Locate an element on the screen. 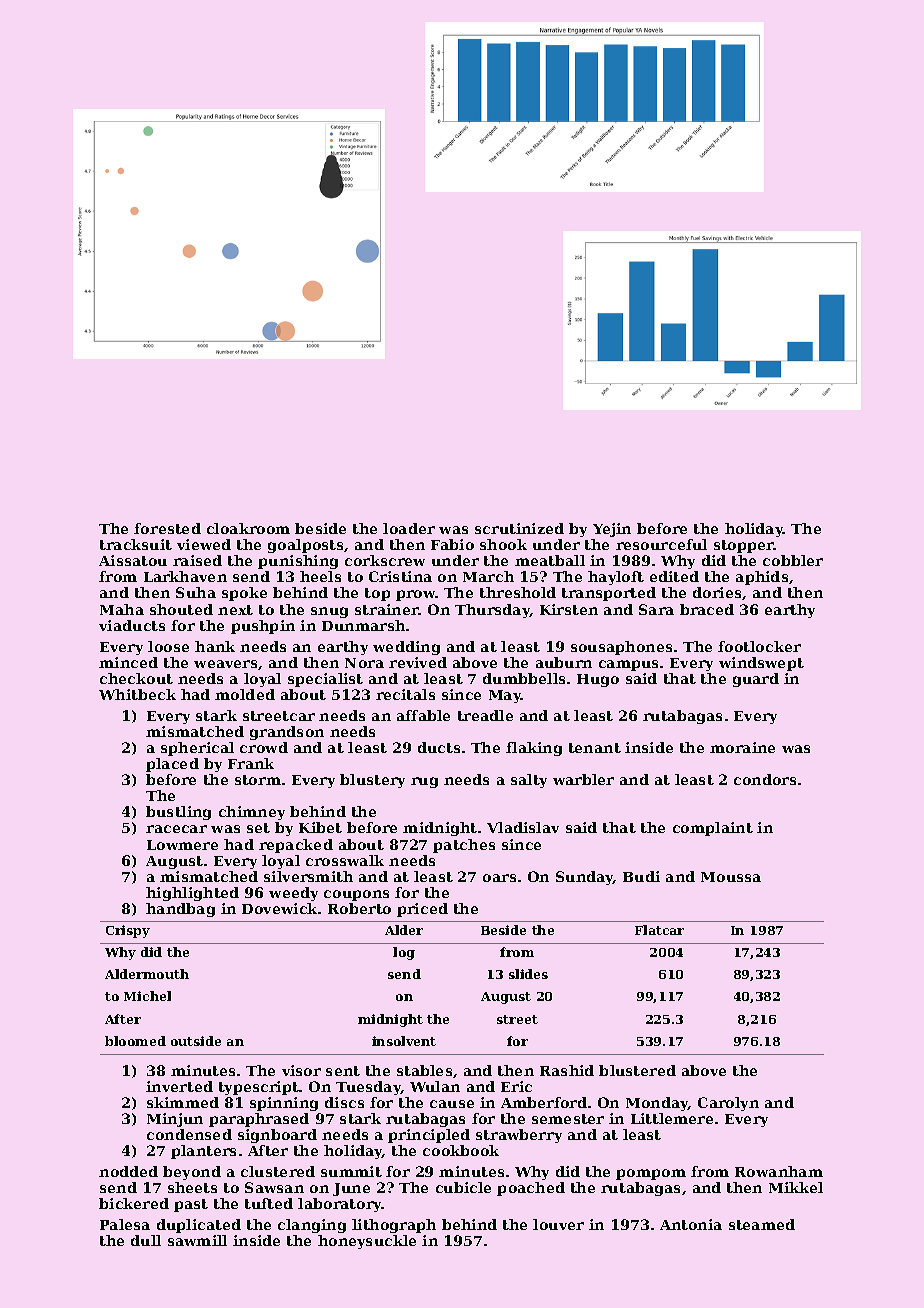  Carolyn is located at coordinates (728, 1104).
